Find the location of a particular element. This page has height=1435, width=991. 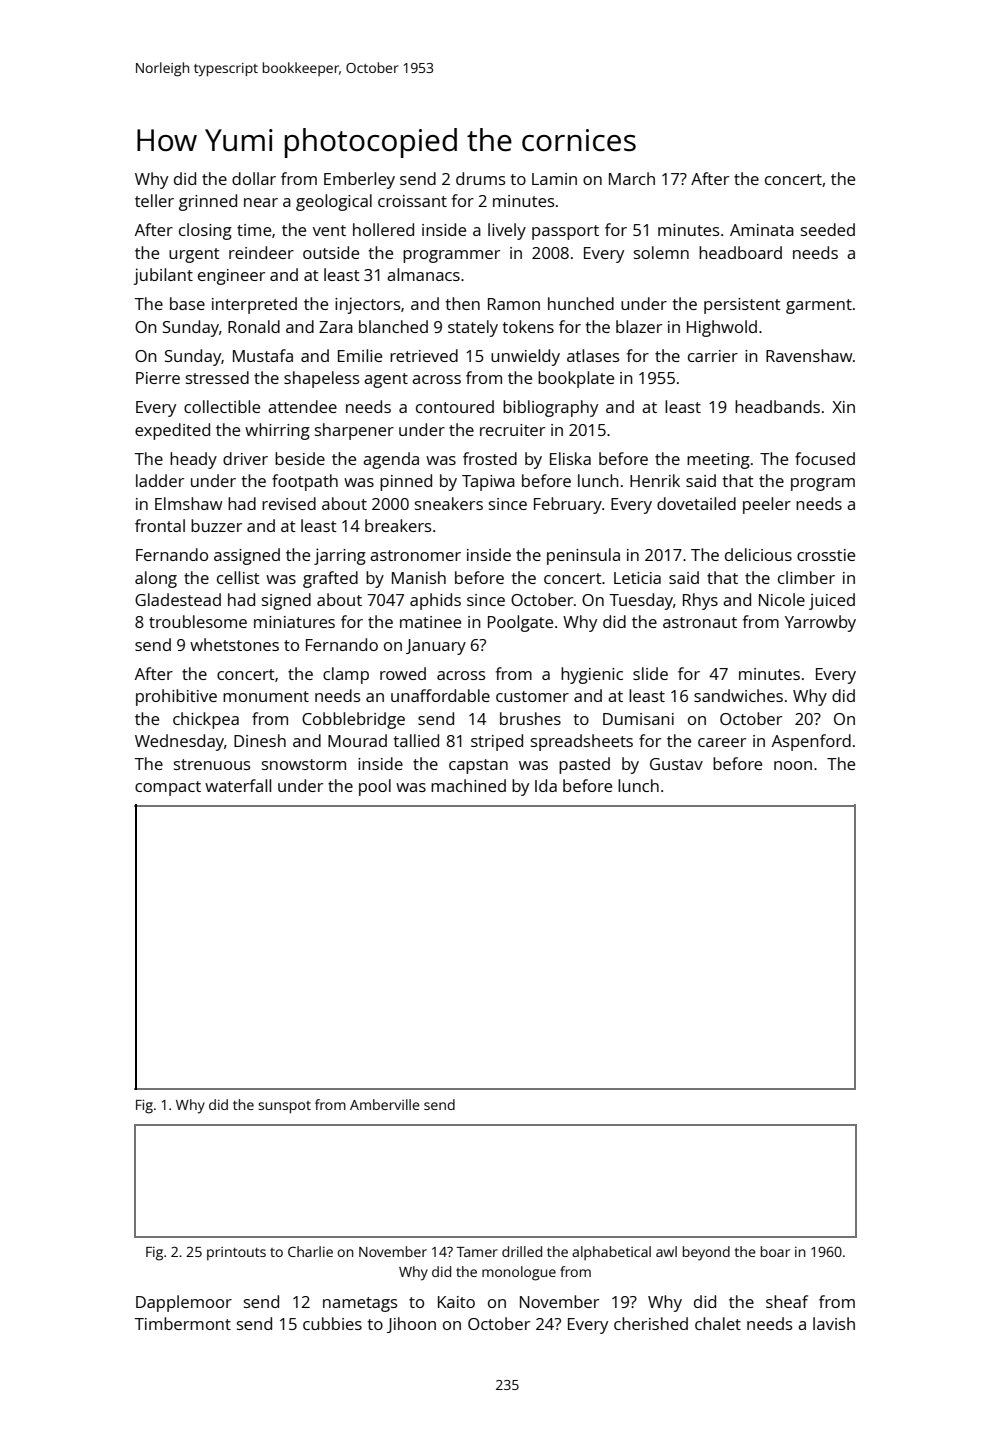

sandwiches is located at coordinates (738, 695).
